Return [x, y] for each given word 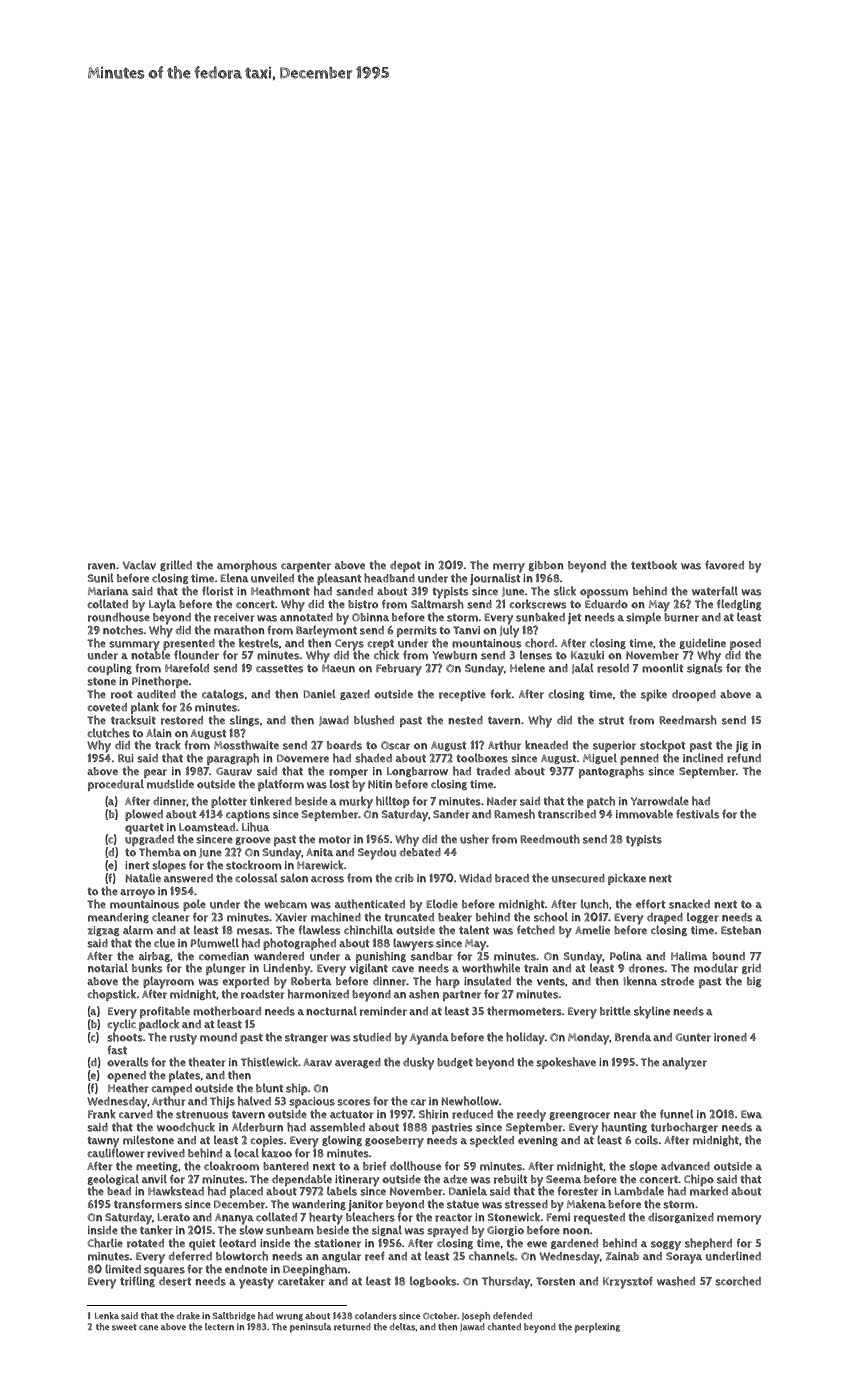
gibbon [546, 566]
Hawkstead [176, 1191]
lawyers [413, 944]
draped [665, 918]
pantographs [611, 772]
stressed [526, 1204]
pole [194, 905]
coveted [107, 707]
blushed [374, 720]
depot [405, 566]
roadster [263, 994]
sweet [124, 1327]
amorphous [247, 566]
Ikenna [640, 981]
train [536, 968]
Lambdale [639, 1191]
